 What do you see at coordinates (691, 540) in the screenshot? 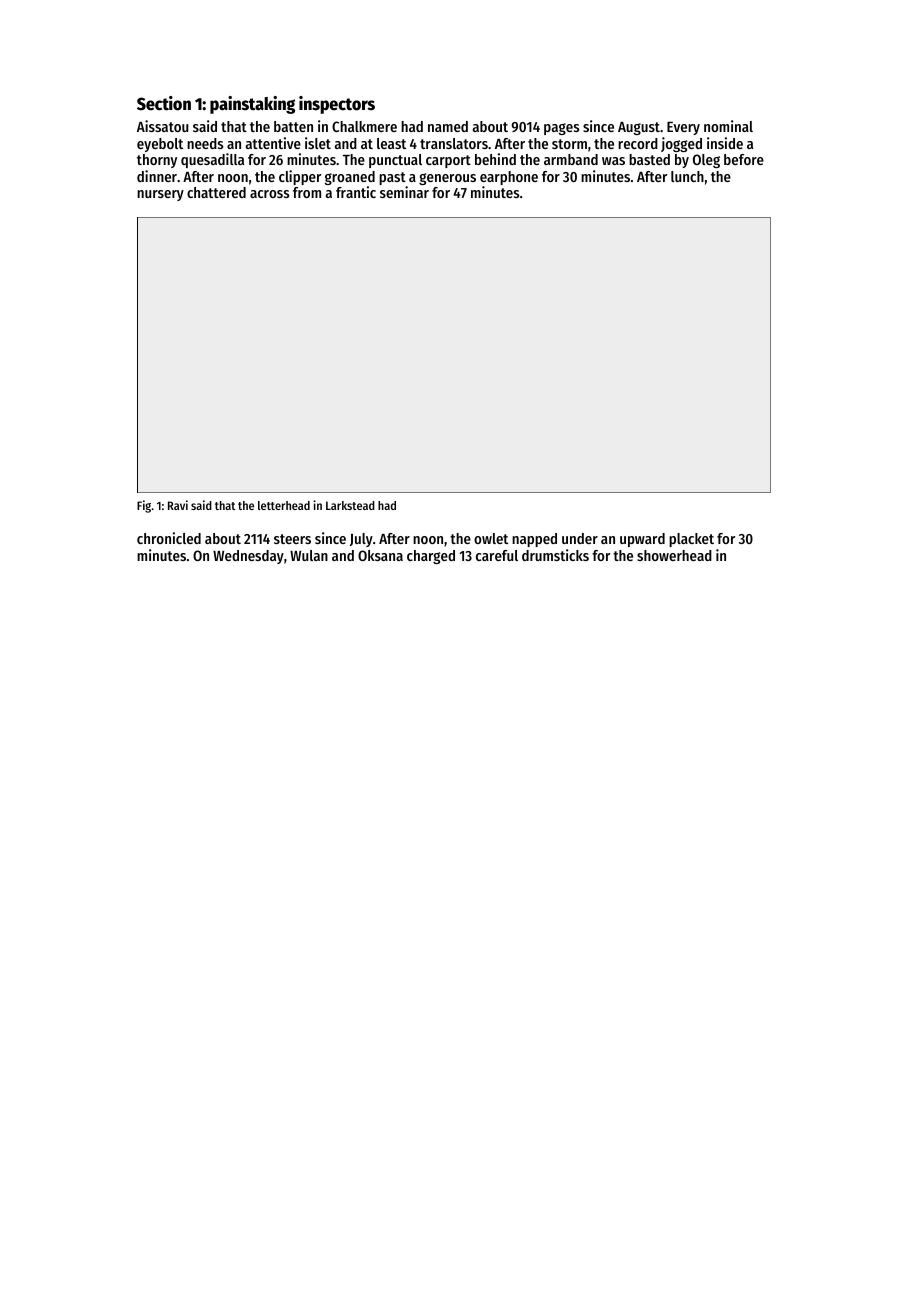
I see `placket` at bounding box center [691, 540].
